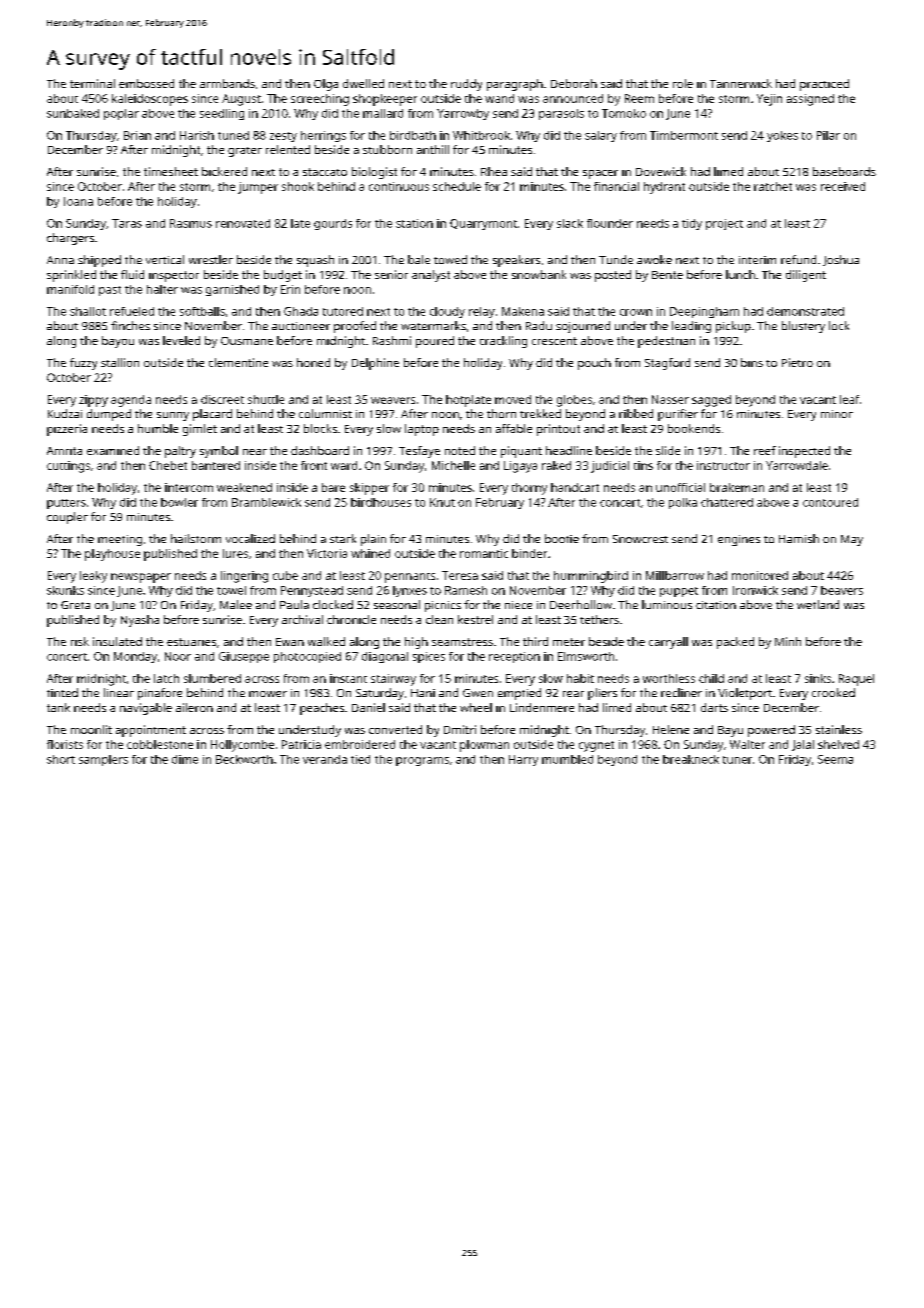  What do you see at coordinates (523, 760) in the screenshot?
I see `Harry` at bounding box center [523, 760].
